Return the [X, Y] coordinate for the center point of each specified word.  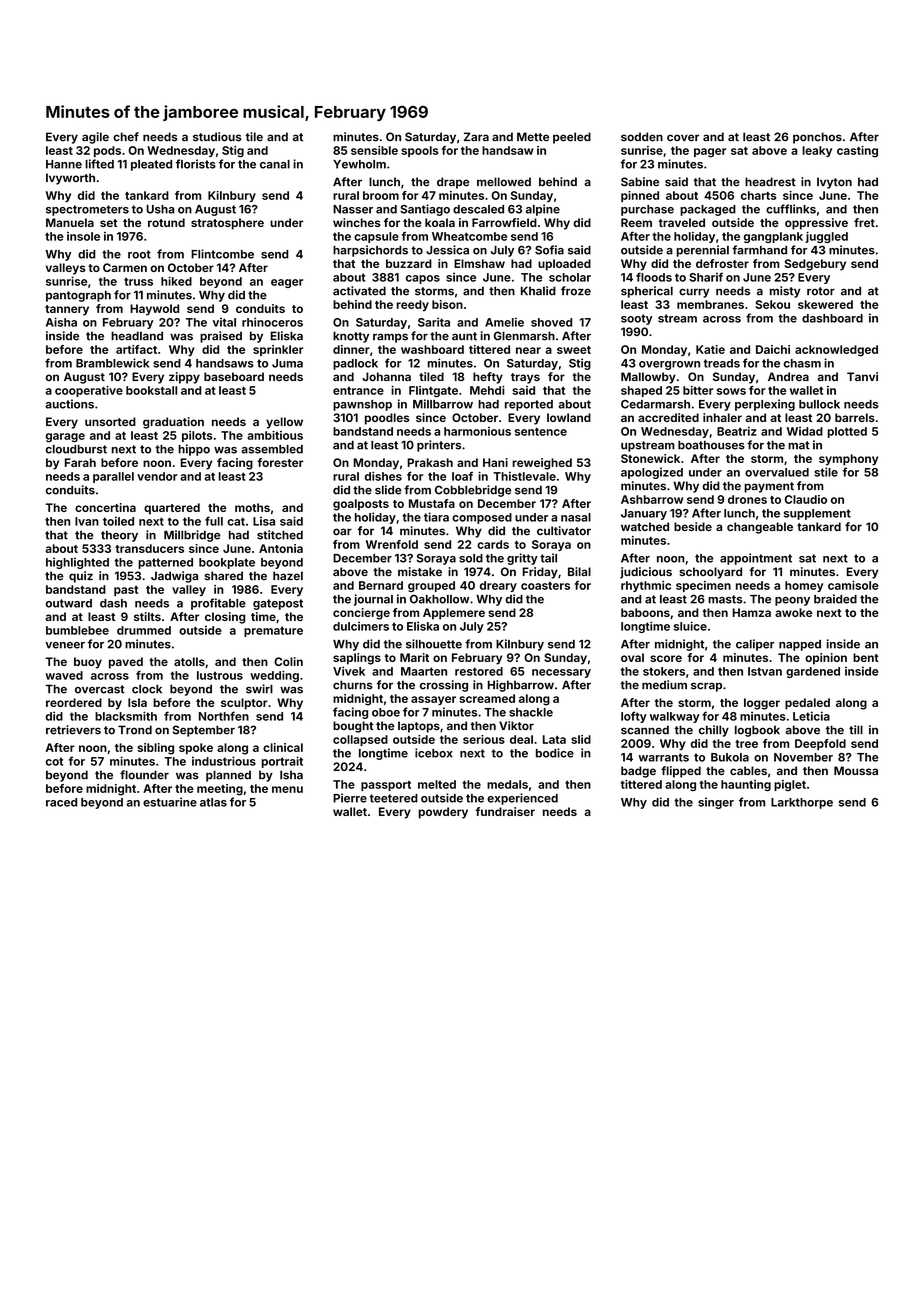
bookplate [227, 563]
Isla [137, 702]
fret [864, 222]
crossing [444, 686]
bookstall [151, 390]
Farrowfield [504, 222]
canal [275, 164]
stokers [664, 671]
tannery [67, 310]
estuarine [170, 802]
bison [447, 304]
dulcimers [361, 626]
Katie [710, 349]
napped [800, 645]
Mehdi [487, 390]
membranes [710, 304]
